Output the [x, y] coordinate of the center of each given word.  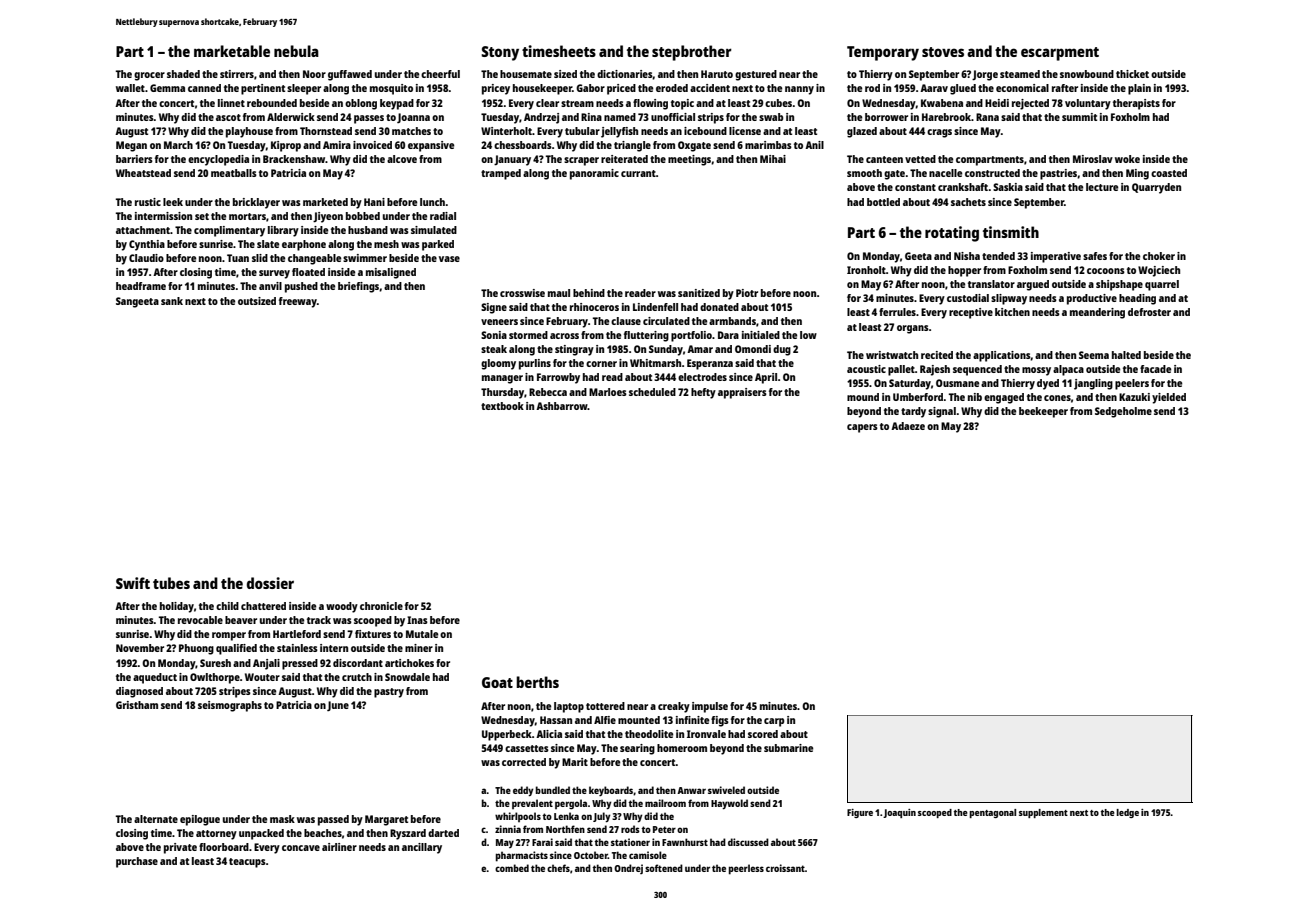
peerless [746, 869]
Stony [500, 53]
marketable [232, 51]
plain [1139, 89]
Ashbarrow [562, 406]
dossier [270, 583]
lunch [433, 202]
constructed [992, 173]
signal [942, 412]
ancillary [422, 848]
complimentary [229, 231]
